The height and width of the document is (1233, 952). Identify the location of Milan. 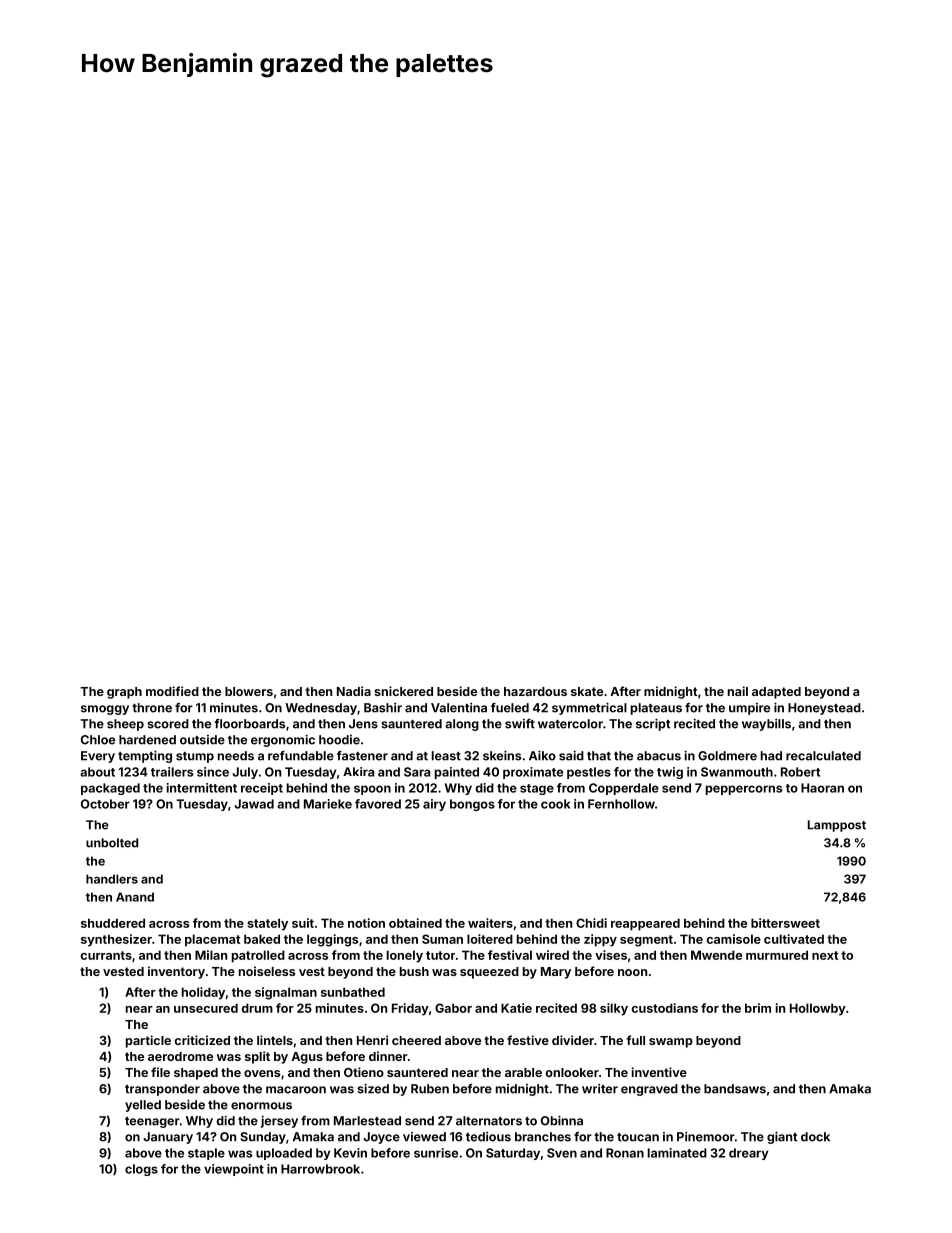
(211, 955).
